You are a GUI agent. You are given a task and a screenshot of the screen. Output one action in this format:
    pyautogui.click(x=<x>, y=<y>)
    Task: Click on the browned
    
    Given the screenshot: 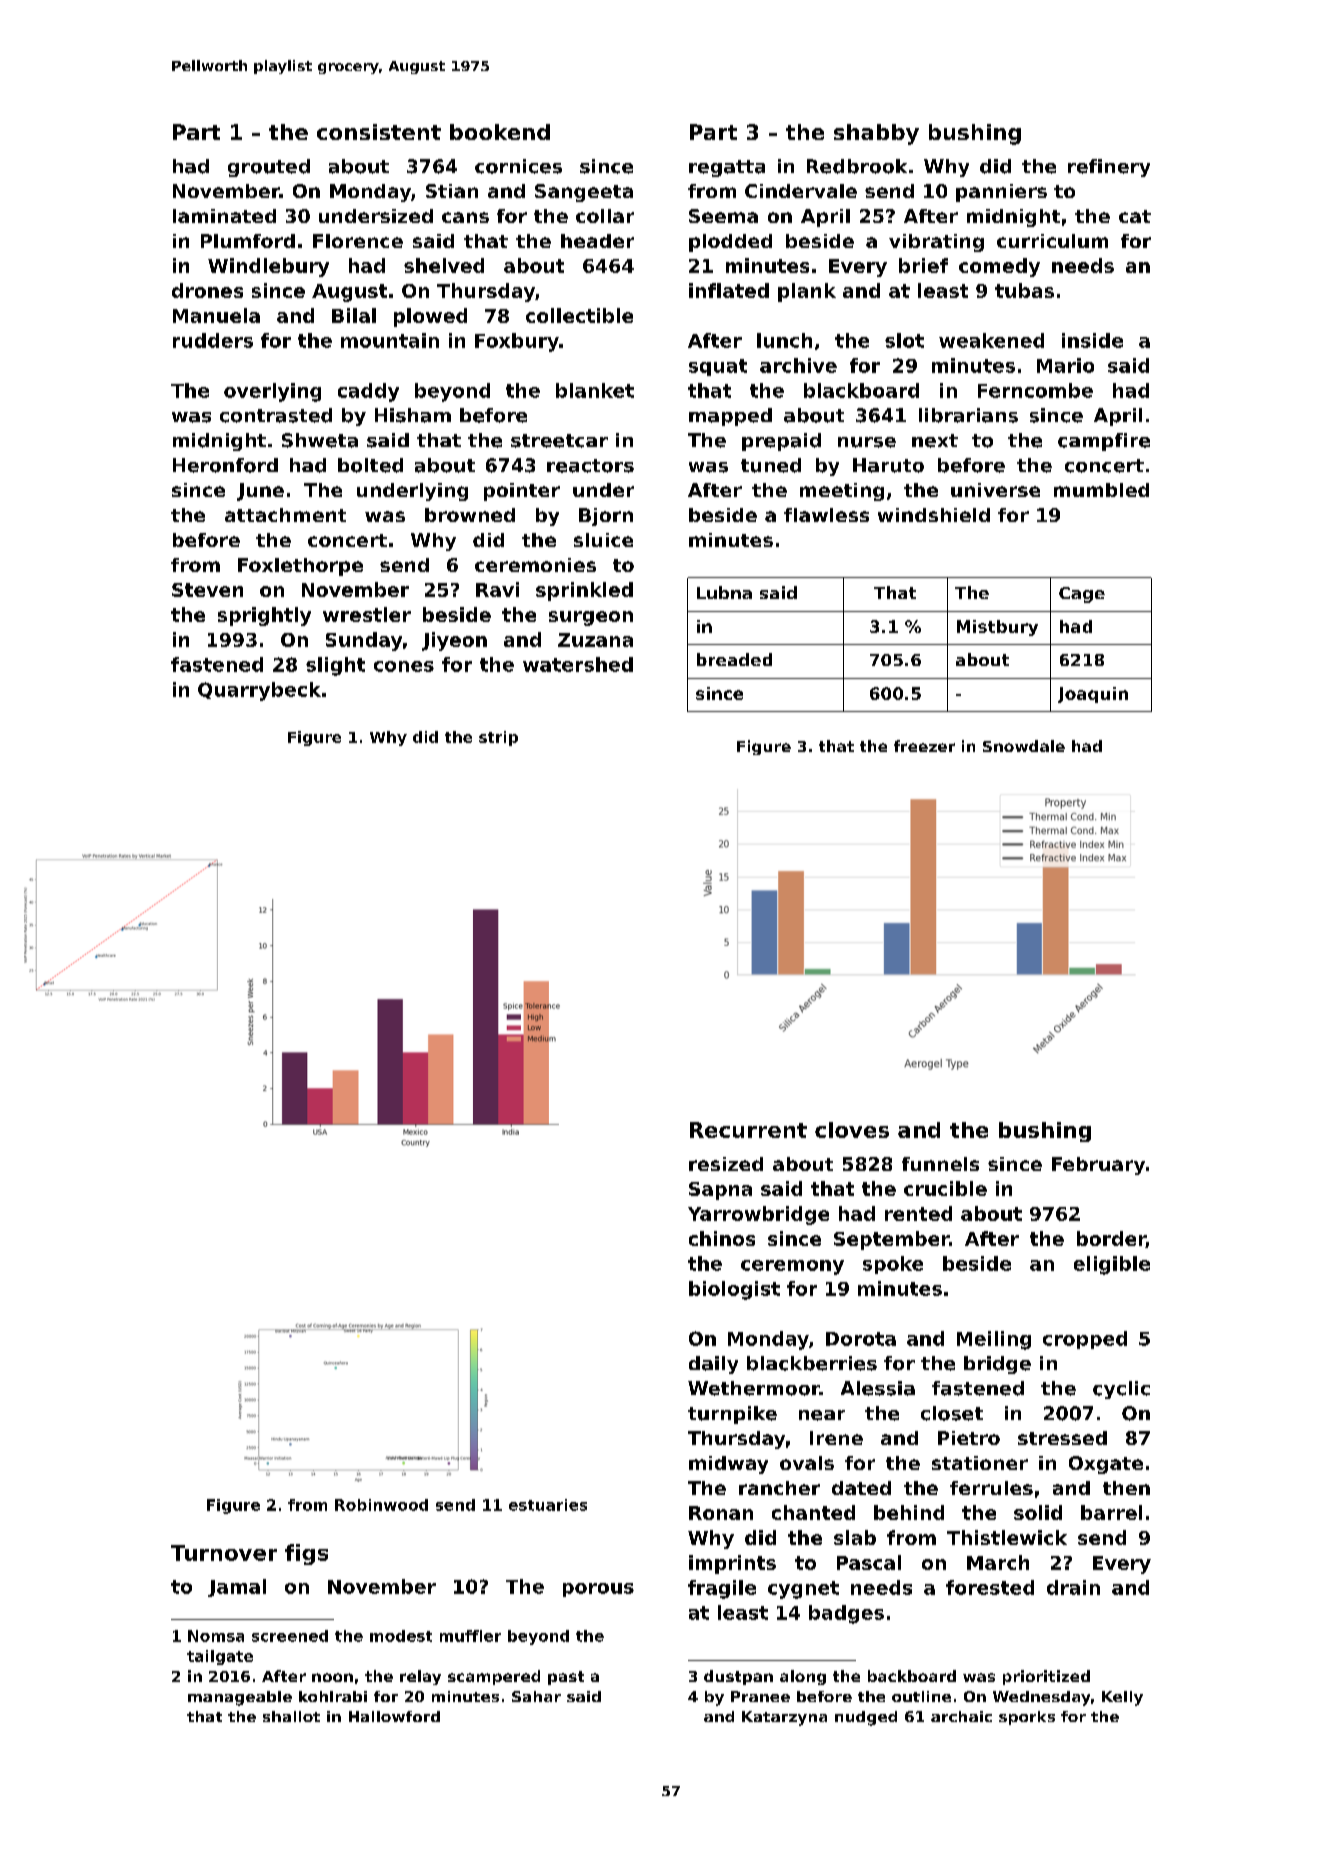 What is the action you would take?
    pyautogui.click(x=470, y=515)
